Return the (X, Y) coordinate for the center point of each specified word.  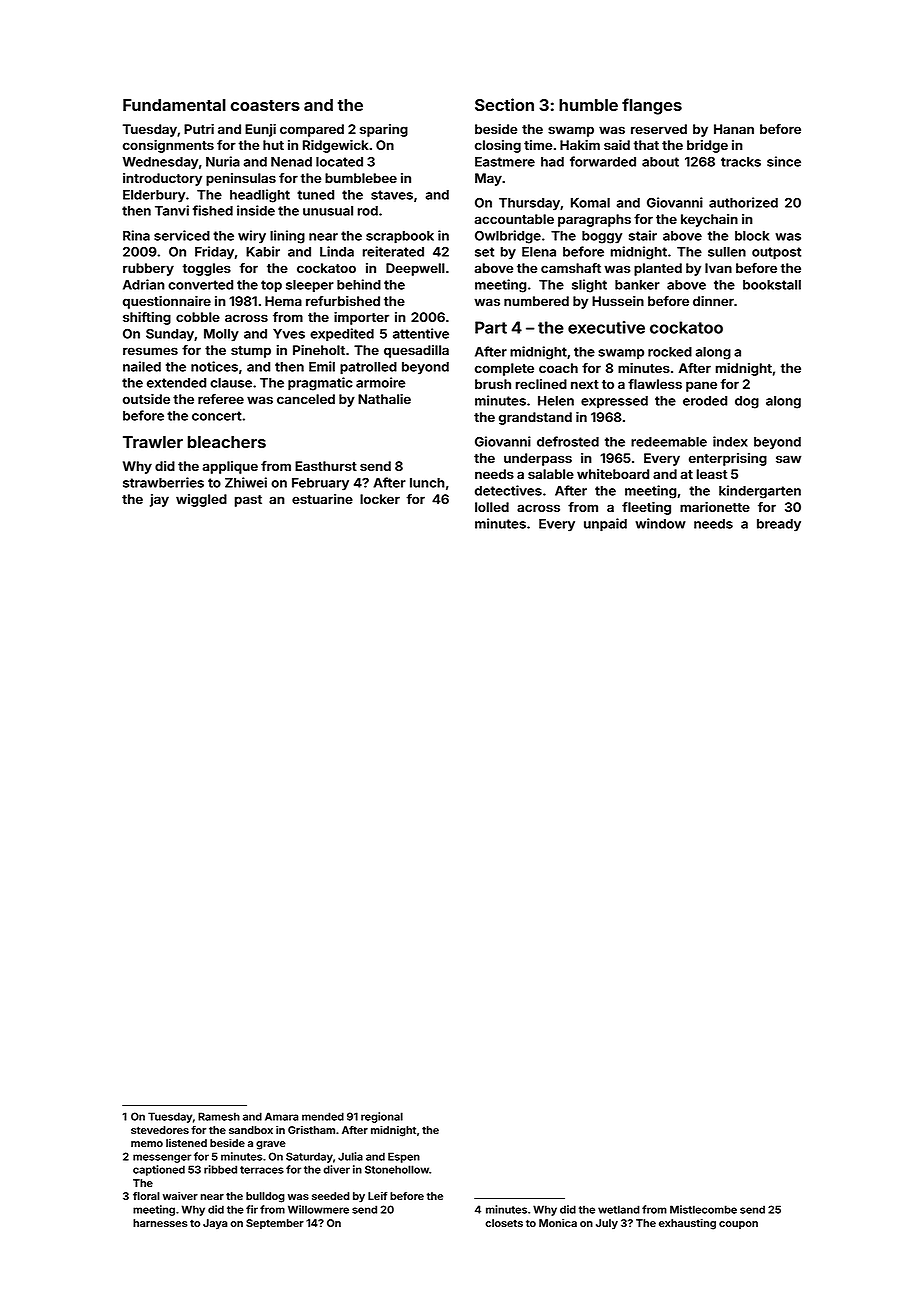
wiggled (201, 500)
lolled (492, 507)
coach (558, 368)
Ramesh (219, 1116)
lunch (427, 483)
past (248, 501)
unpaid (605, 525)
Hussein (618, 301)
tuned (315, 195)
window (660, 523)
